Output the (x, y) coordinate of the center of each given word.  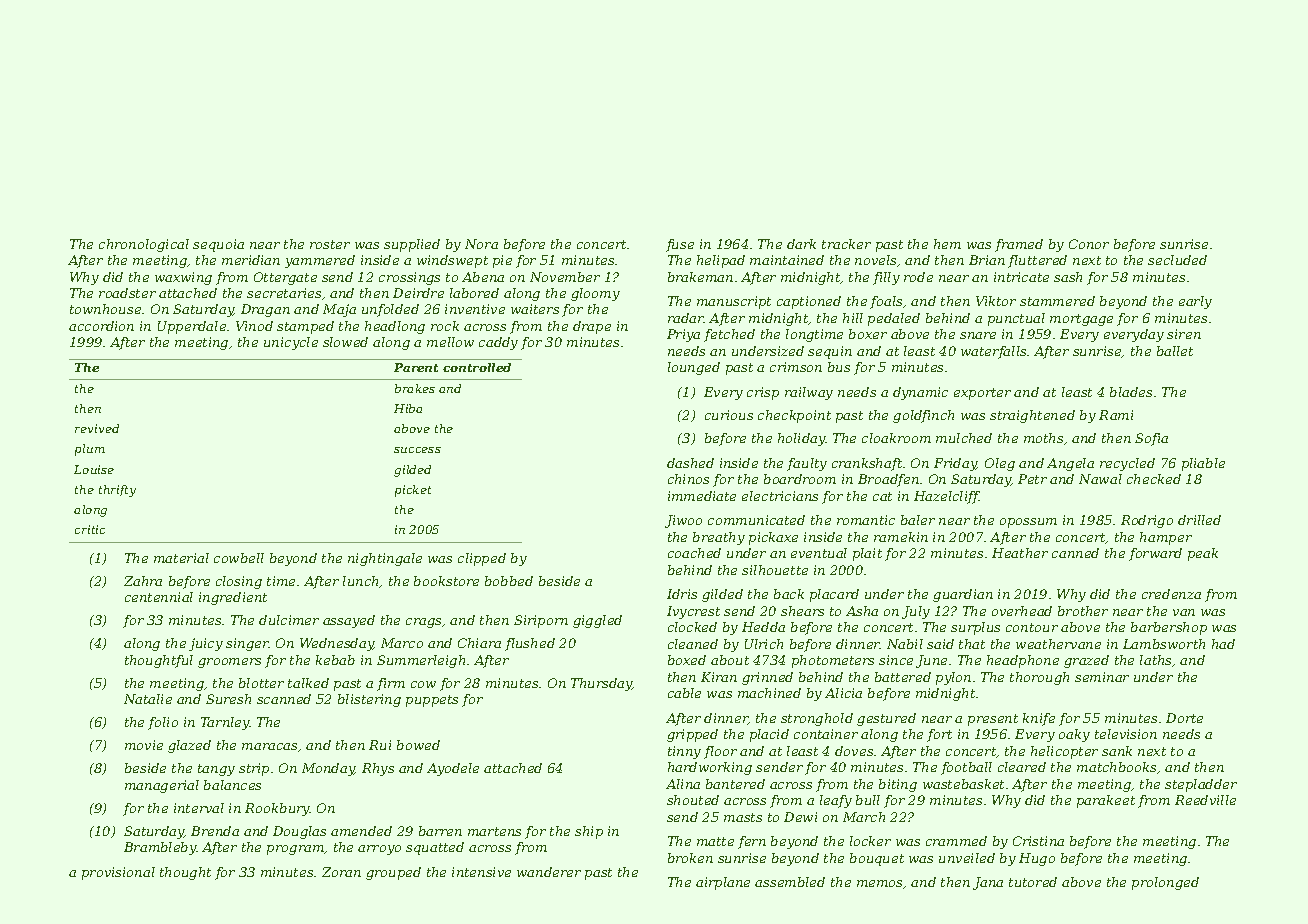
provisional (118, 873)
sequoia (218, 245)
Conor (1089, 244)
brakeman (700, 277)
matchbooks (1116, 767)
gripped (692, 735)
